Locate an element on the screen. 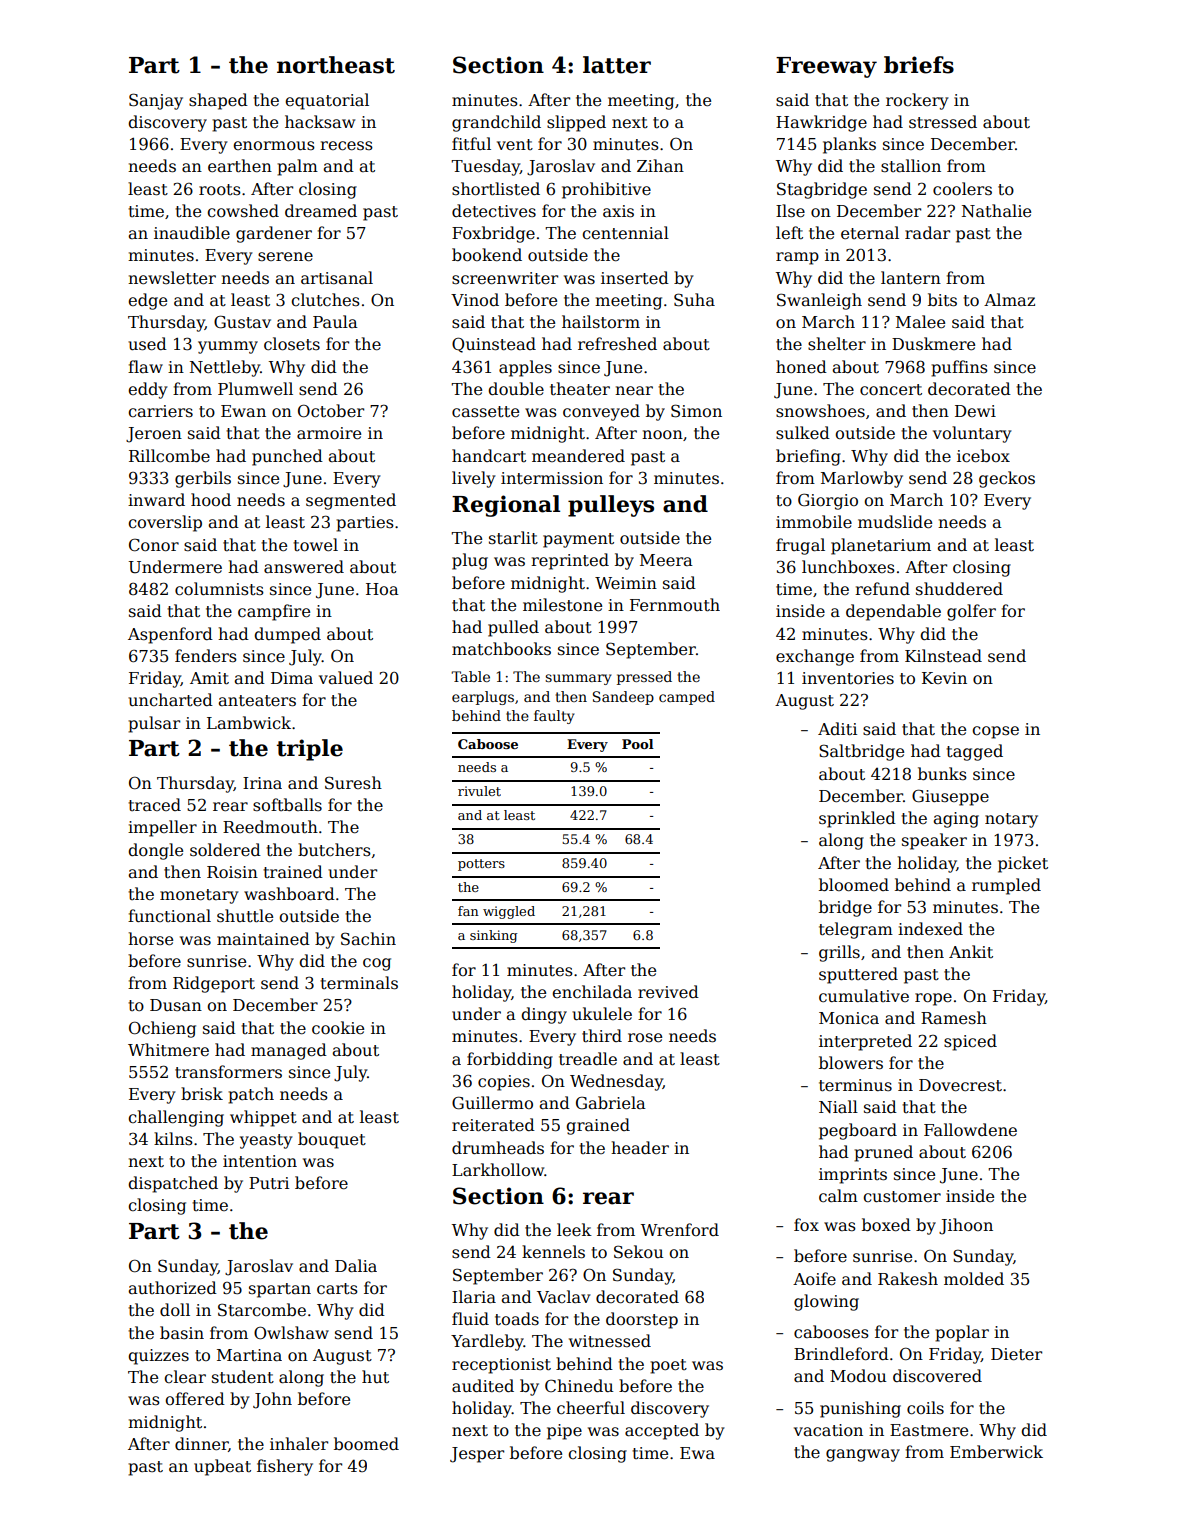  sinking is located at coordinates (493, 936).
